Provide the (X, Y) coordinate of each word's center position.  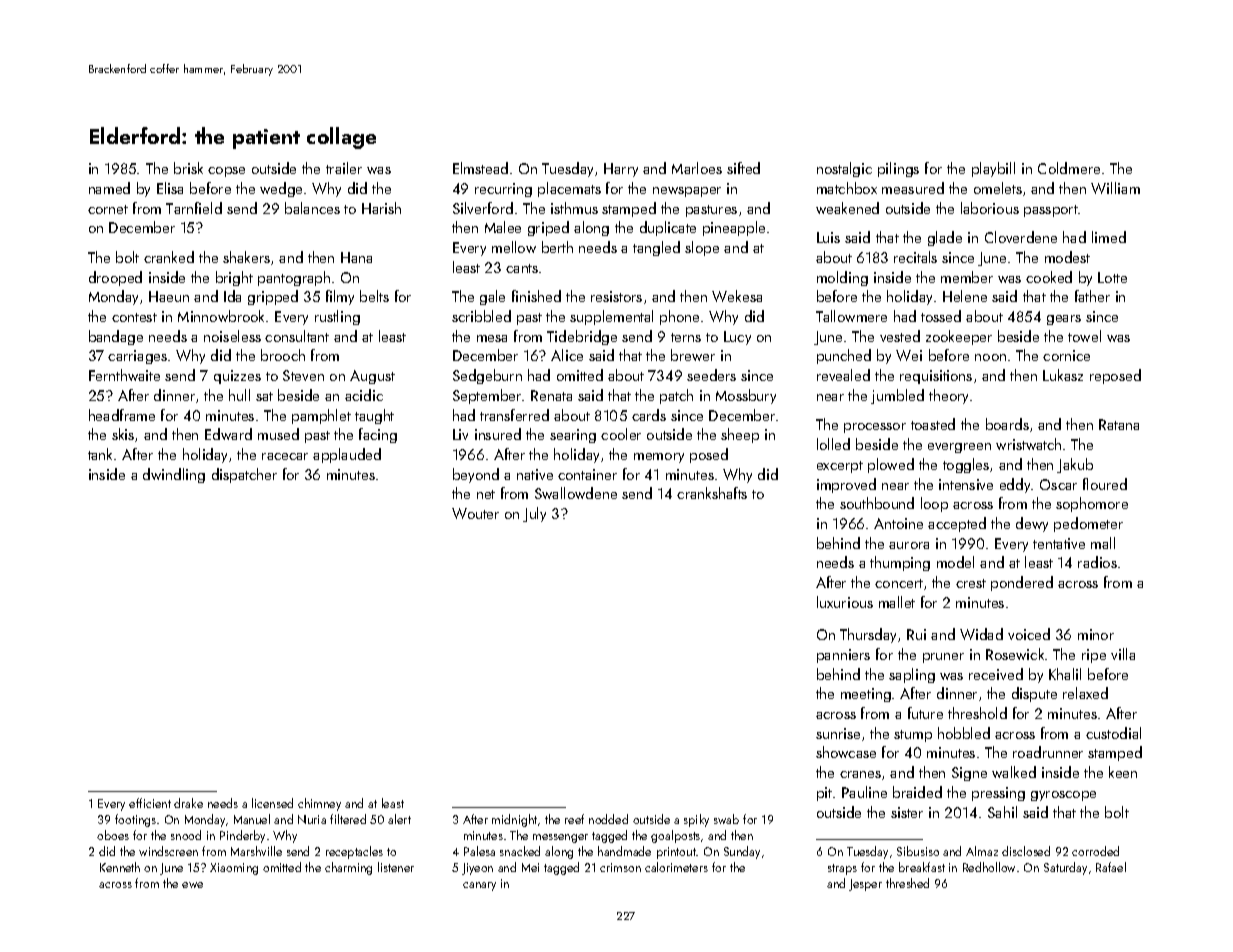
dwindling (174, 475)
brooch (283, 355)
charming (348, 868)
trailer (344, 168)
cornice (1066, 355)
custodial (1113, 733)
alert (399, 819)
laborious (990, 208)
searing (573, 436)
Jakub (1075, 465)
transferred (514, 415)
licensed (272, 803)
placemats (569, 189)
